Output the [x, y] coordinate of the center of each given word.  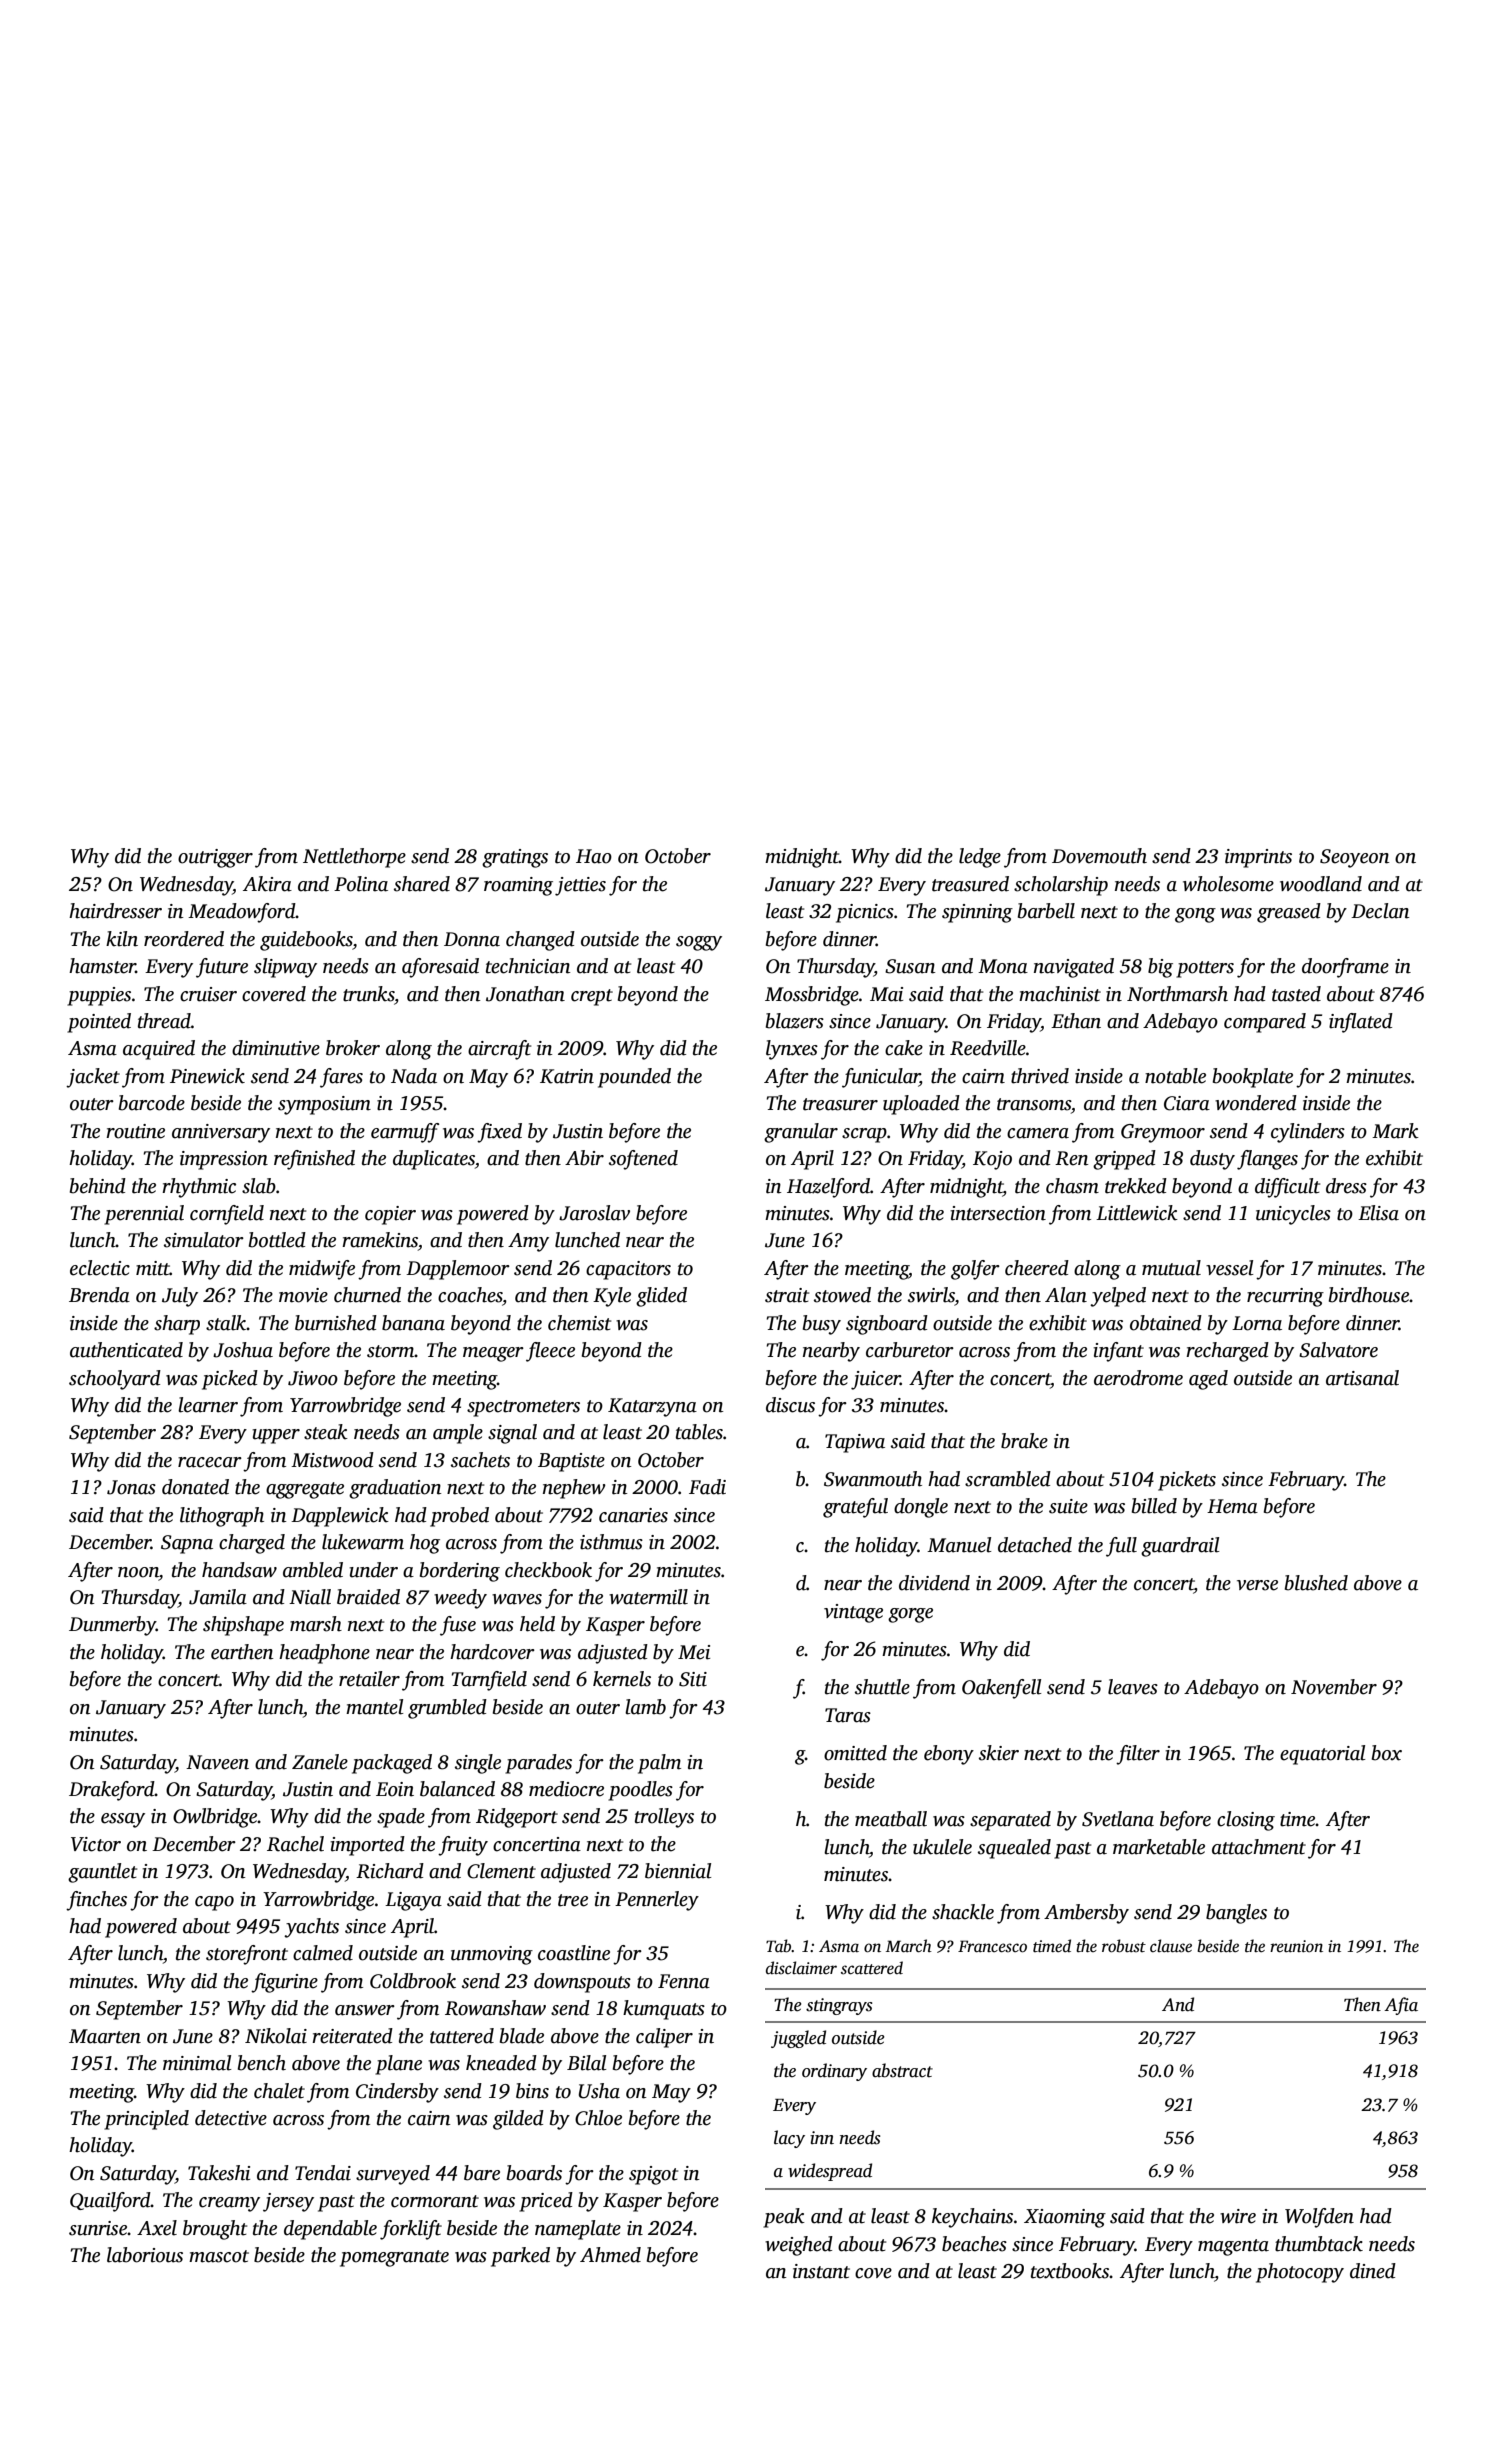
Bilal [587, 2063]
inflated [1361, 1023]
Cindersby [397, 2093]
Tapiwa [855, 1443]
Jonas [131, 1487]
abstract [902, 2070]
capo [214, 1903]
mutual [1171, 1268]
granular [801, 1133]
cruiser [208, 994]
